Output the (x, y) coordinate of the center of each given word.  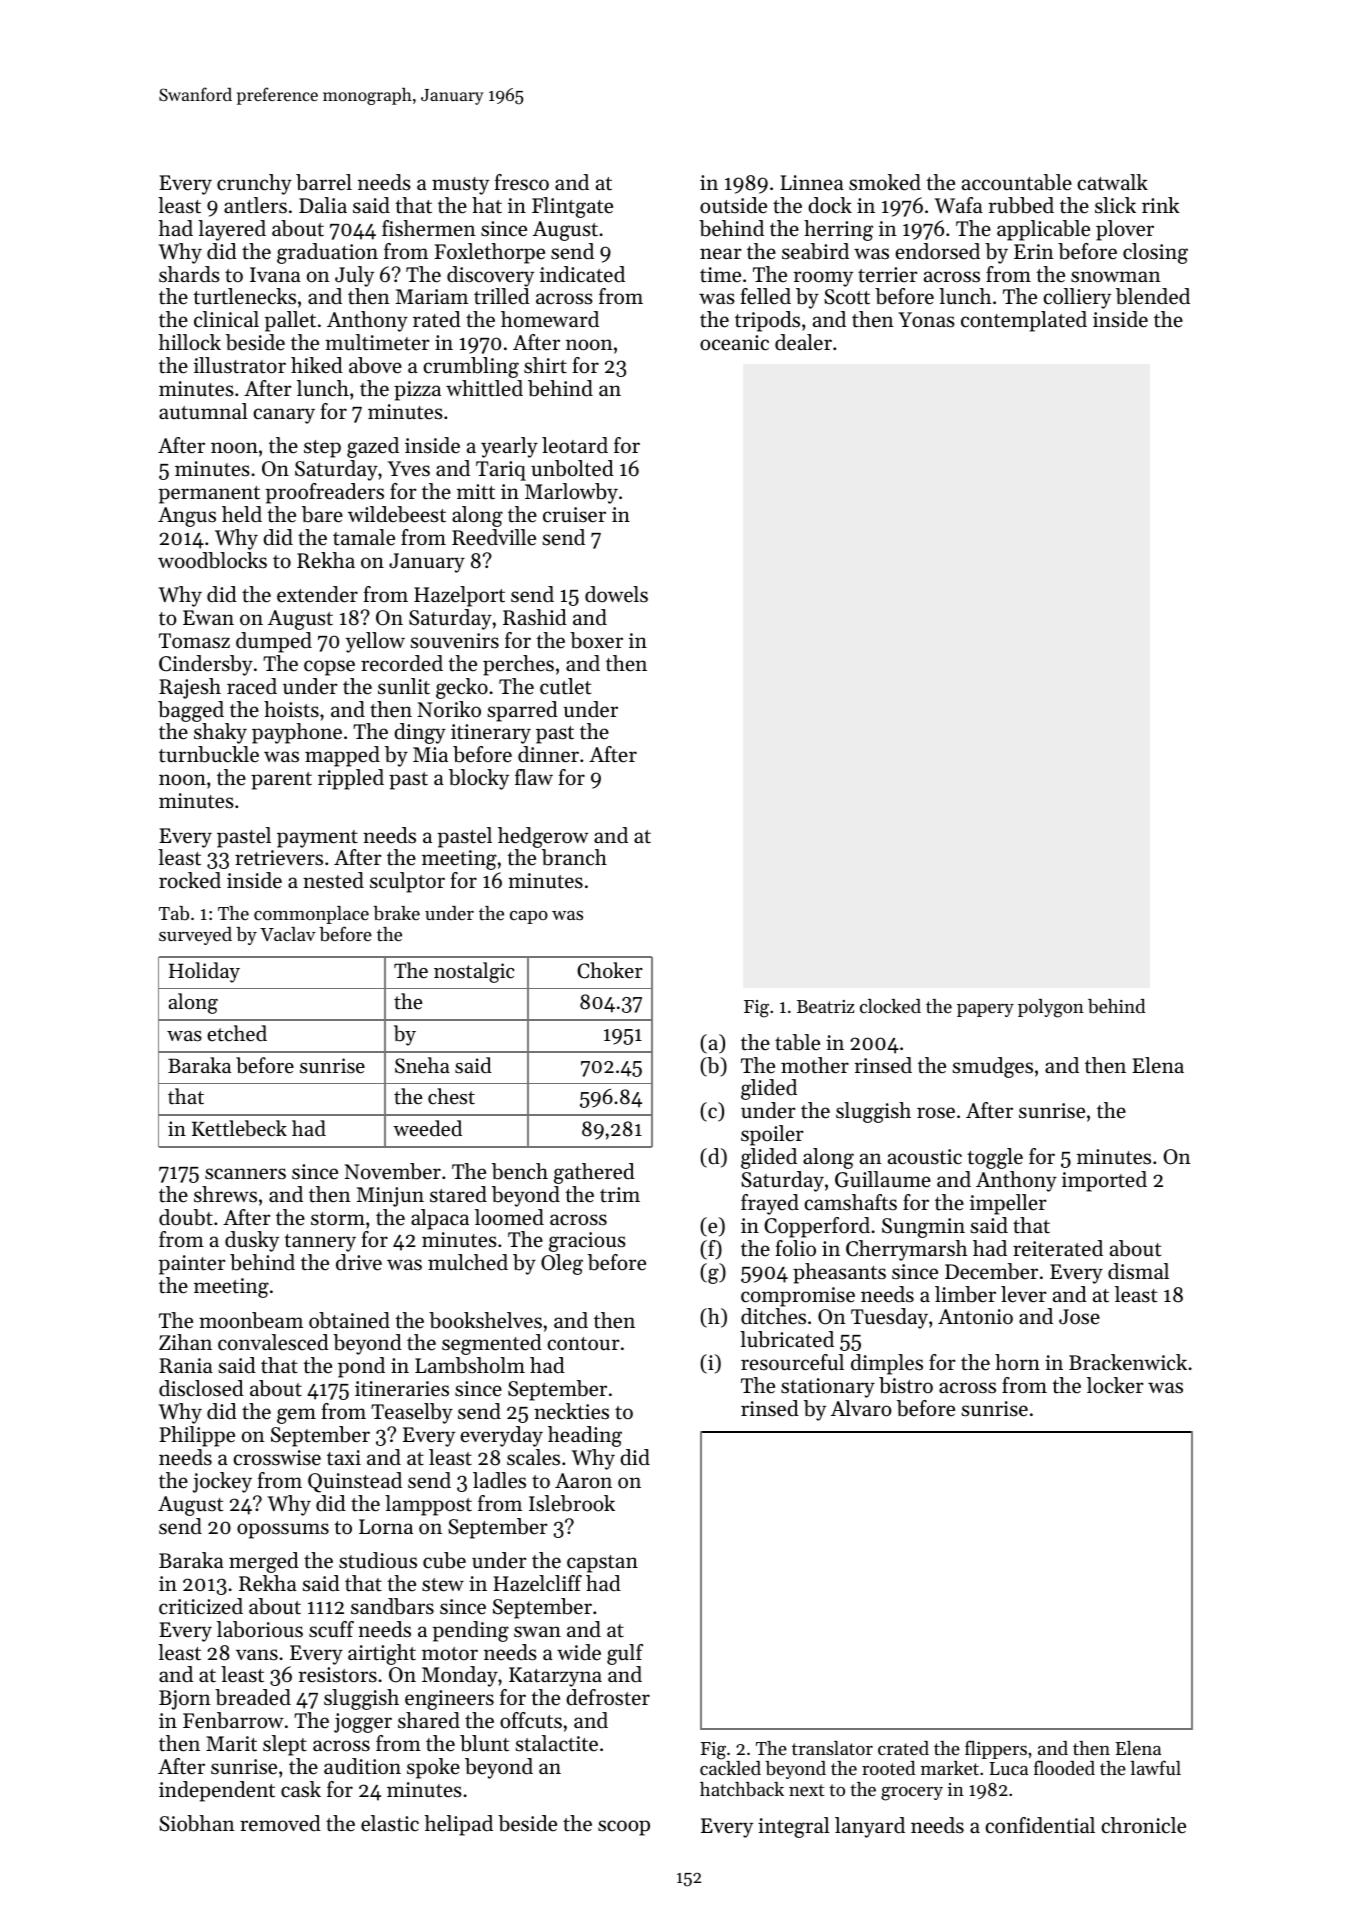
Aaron (583, 1481)
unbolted (572, 468)
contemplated (1024, 321)
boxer (596, 640)
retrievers (279, 858)
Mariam (432, 296)
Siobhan (197, 1823)
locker (1115, 1385)
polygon (1051, 1008)
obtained (349, 1320)
